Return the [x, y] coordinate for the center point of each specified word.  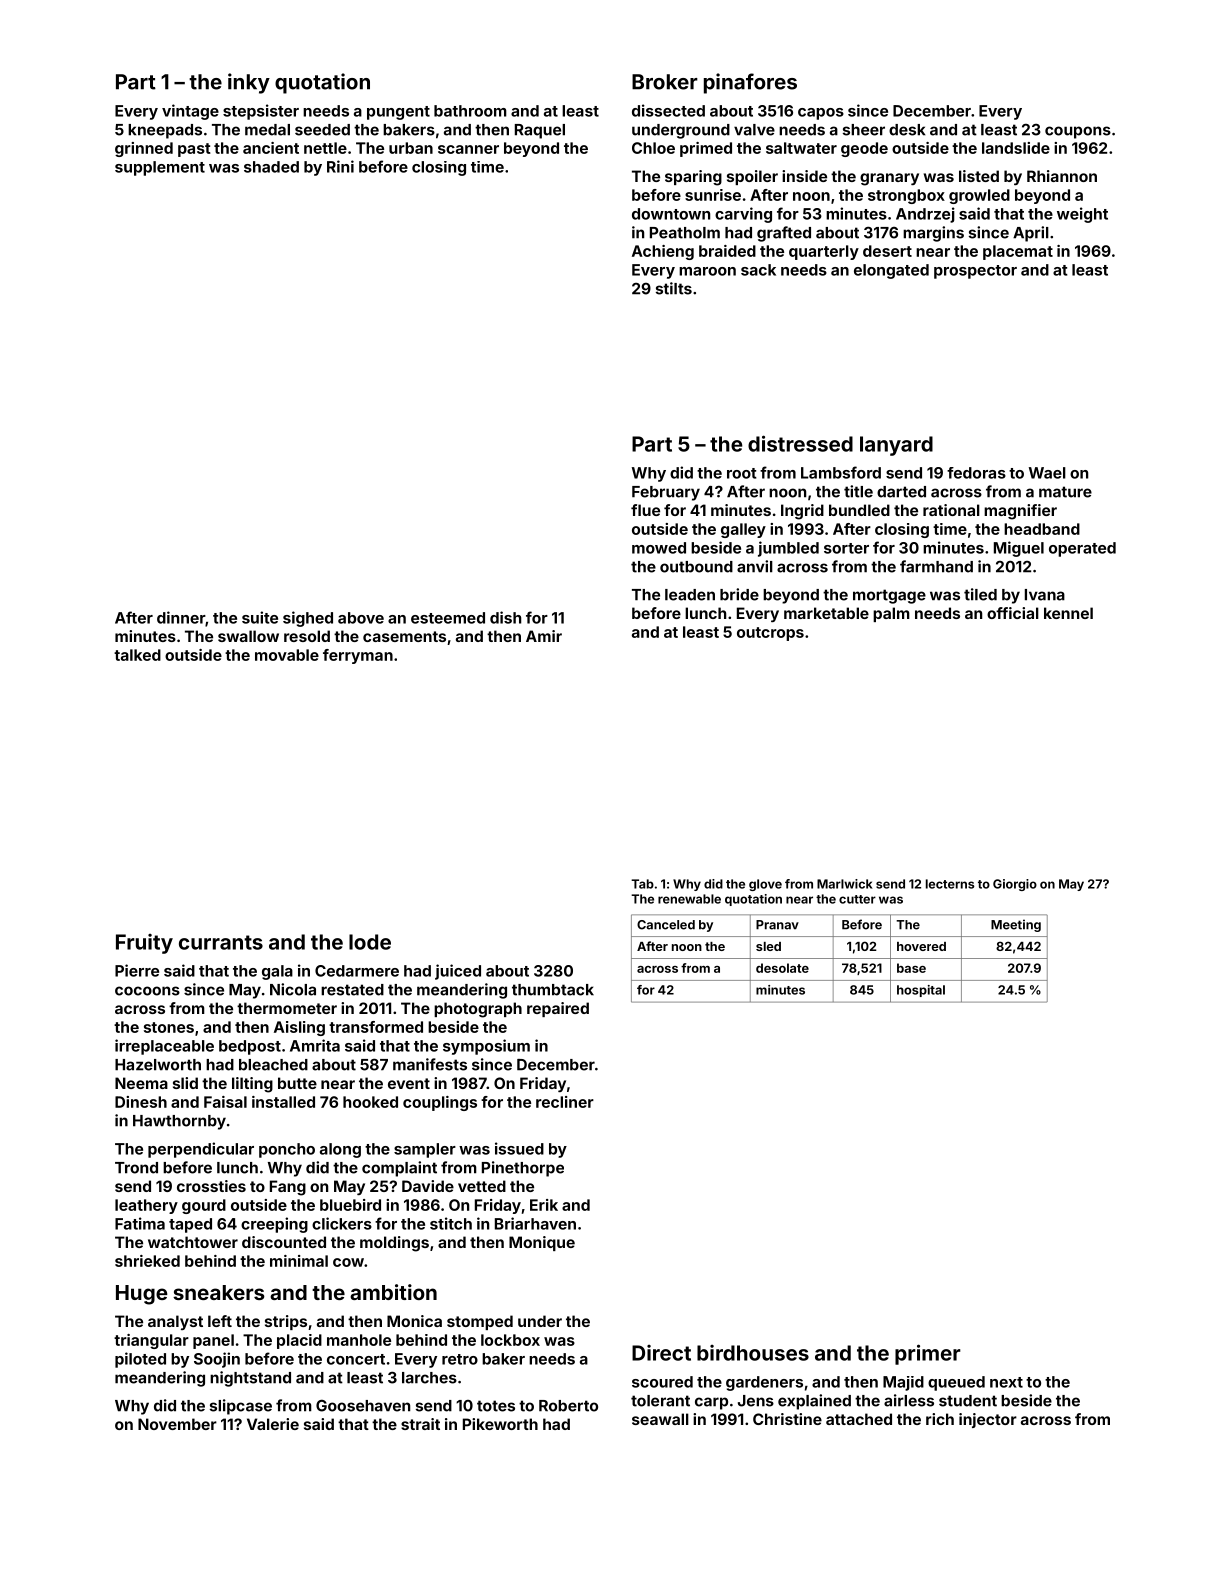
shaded [271, 167]
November [177, 1424]
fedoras [976, 473]
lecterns [950, 884]
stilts [674, 288]
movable [287, 655]
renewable [689, 899]
